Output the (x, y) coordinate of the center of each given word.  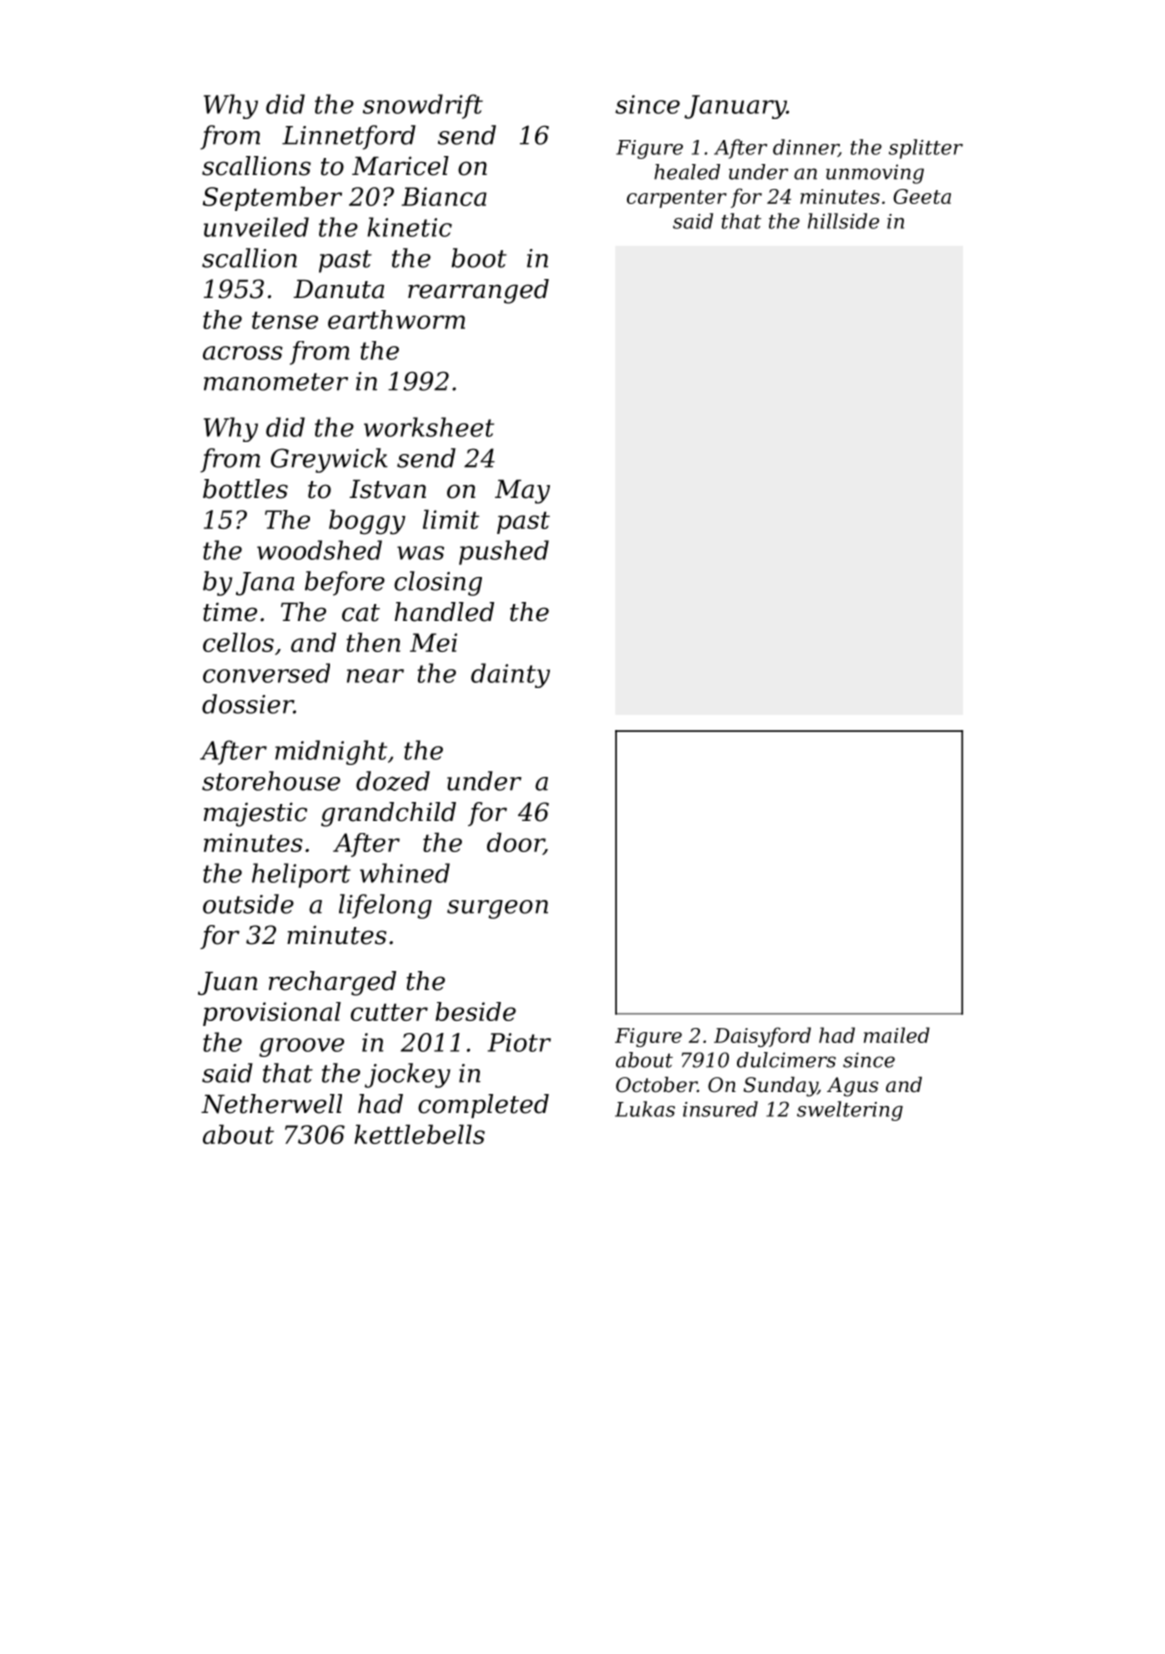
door (515, 843)
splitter (926, 149)
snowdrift (423, 106)
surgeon (497, 909)
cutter (389, 1012)
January (735, 107)
